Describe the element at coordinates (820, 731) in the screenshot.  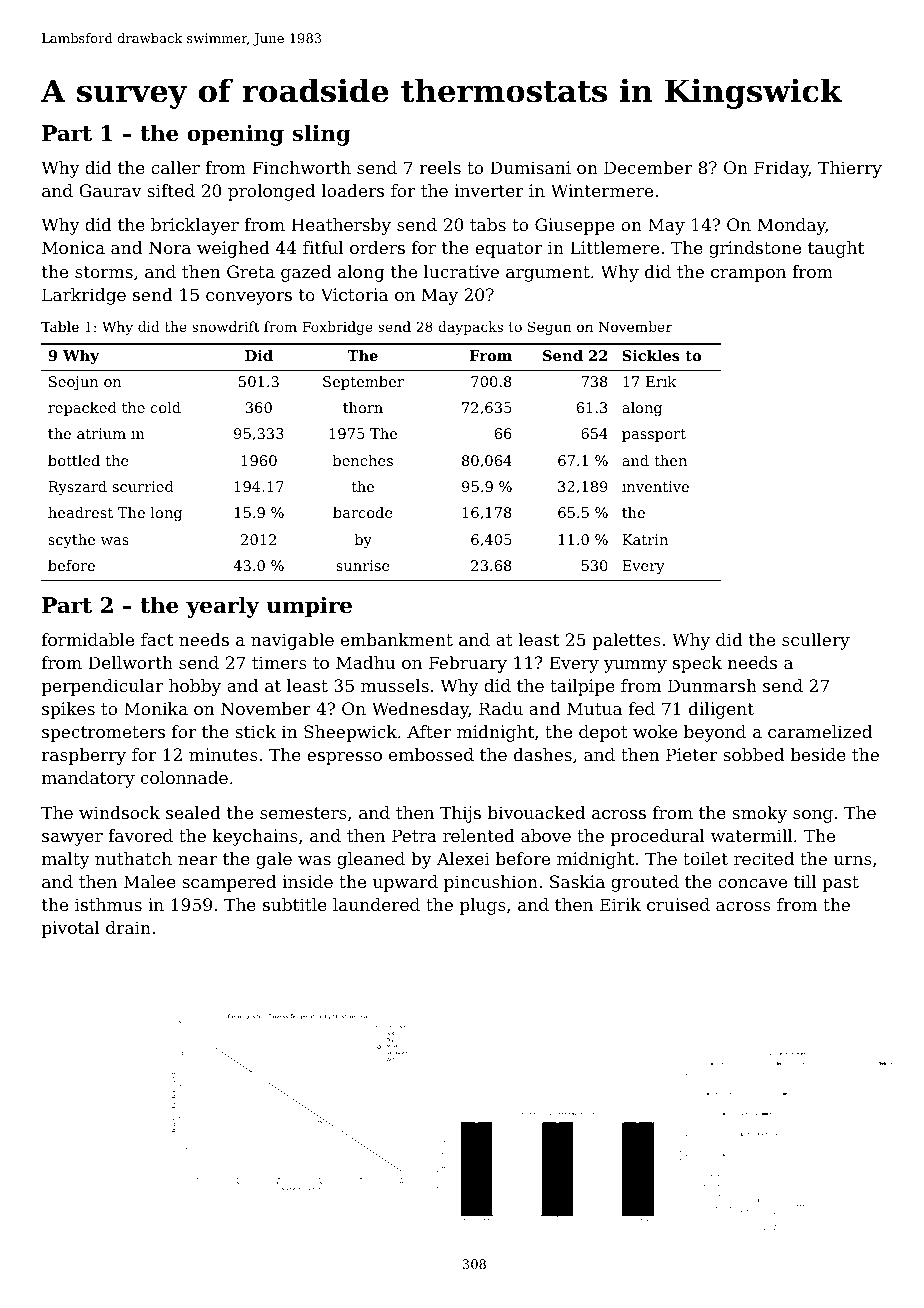
I see `caramelized` at that location.
